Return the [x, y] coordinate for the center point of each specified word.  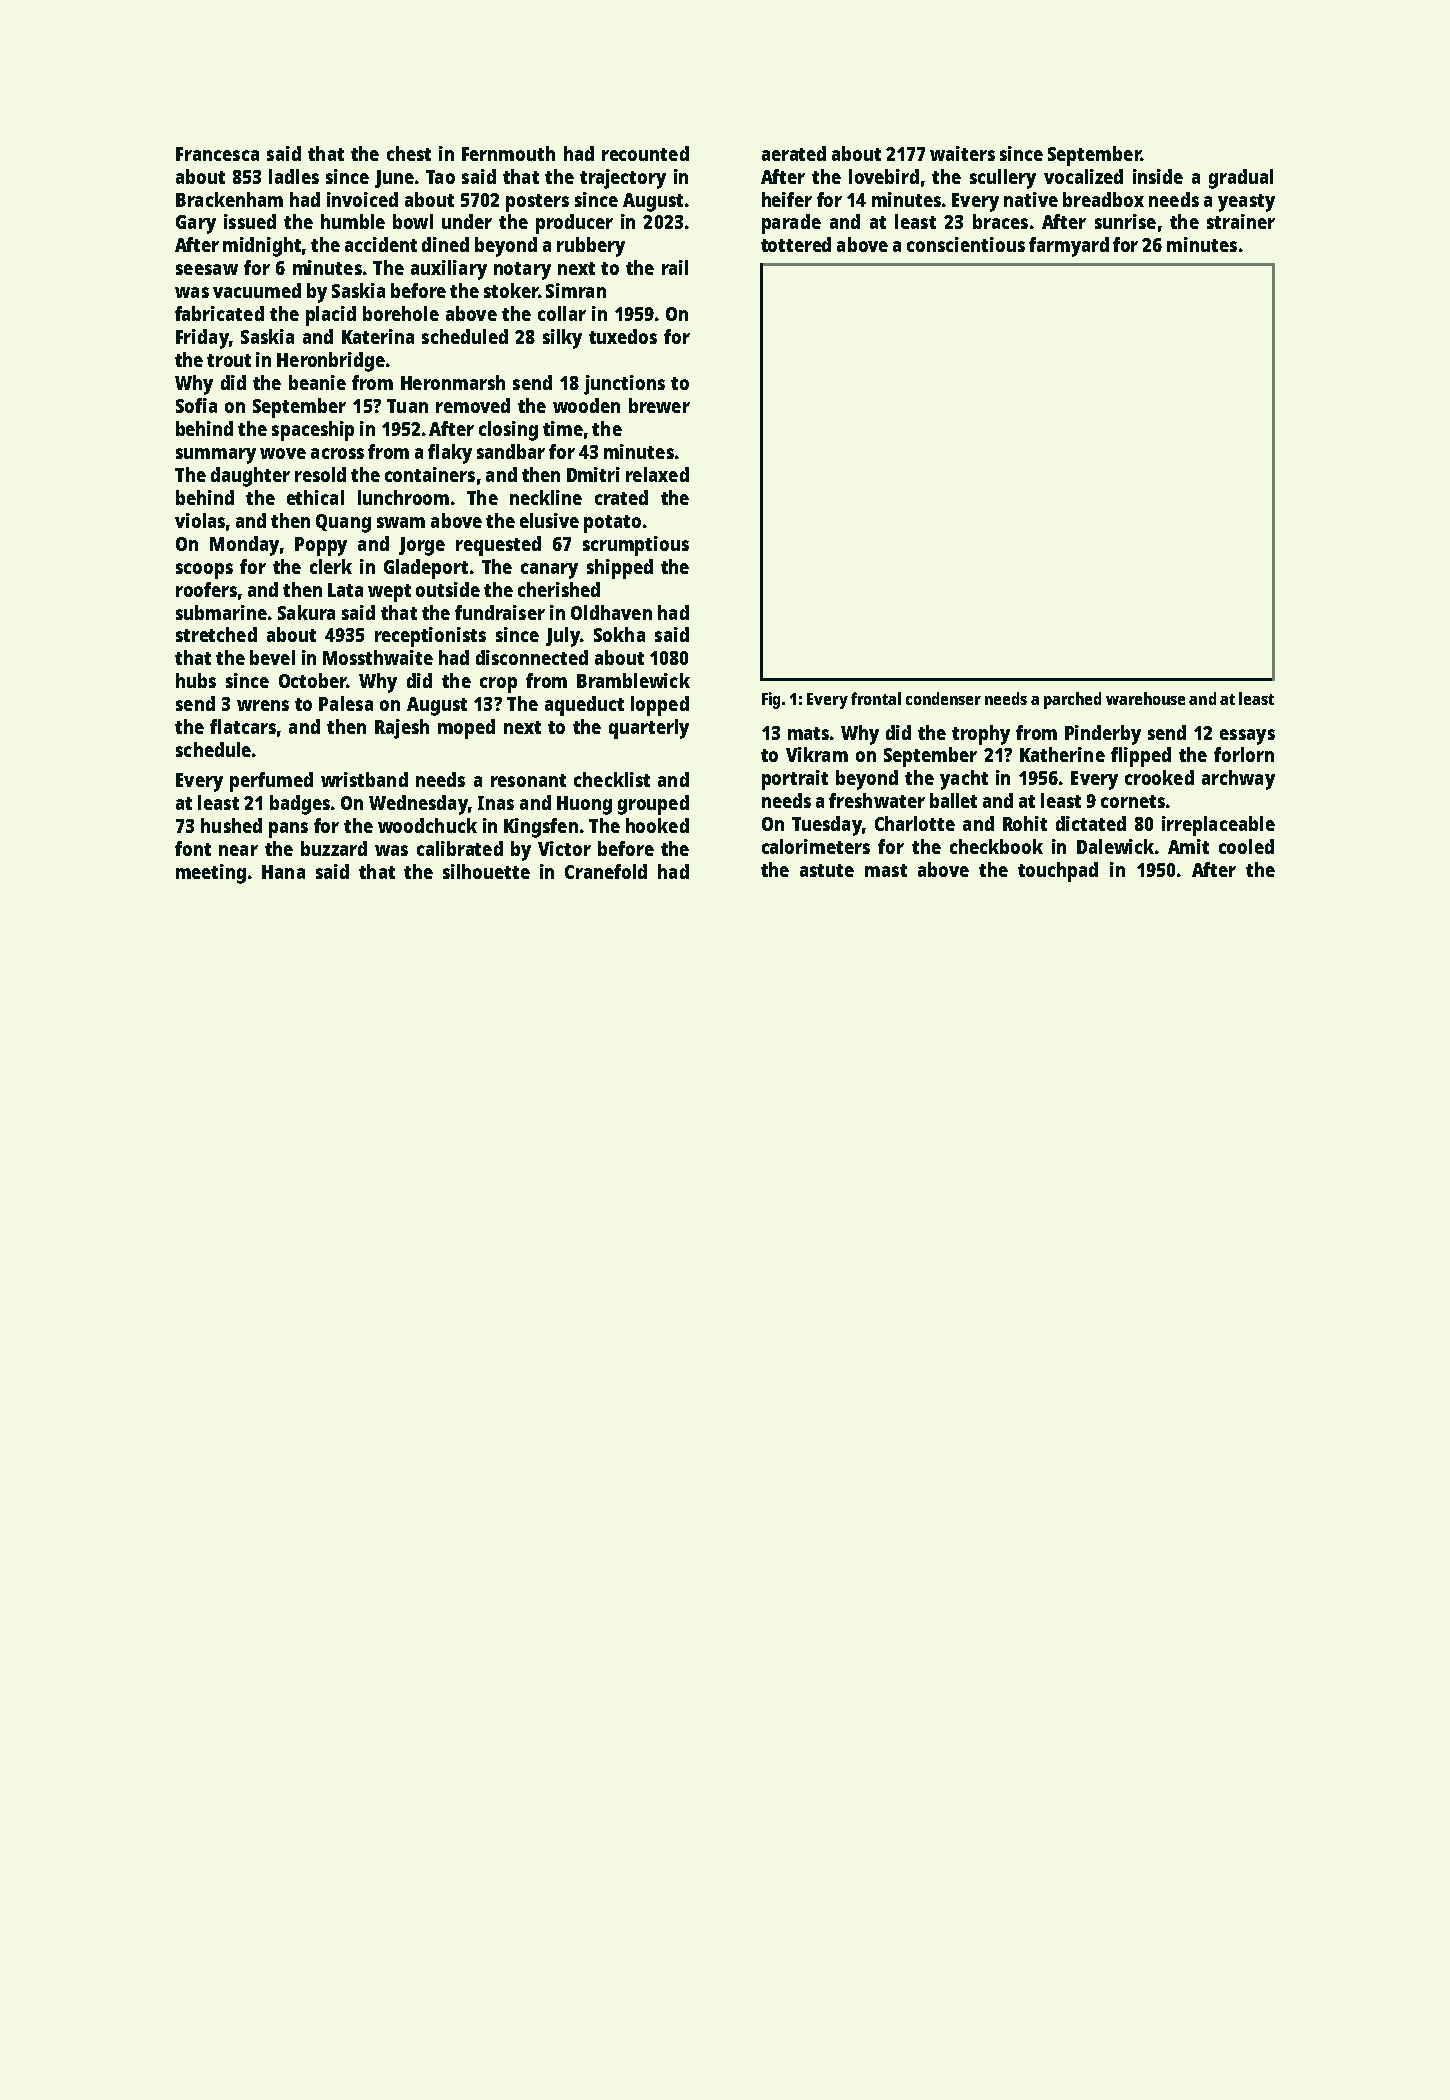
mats [808, 733]
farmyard [1069, 247]
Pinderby [1103, 735]
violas [200, 520]
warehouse [1145, 698]
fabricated [219, 313]
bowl [413, 221]
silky [562, 339]
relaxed [657, 474]
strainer [1241, 221]
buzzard [334, 848]
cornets [1133, 801]
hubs [196, 680]
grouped [653, 805]
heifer [787, 199]
